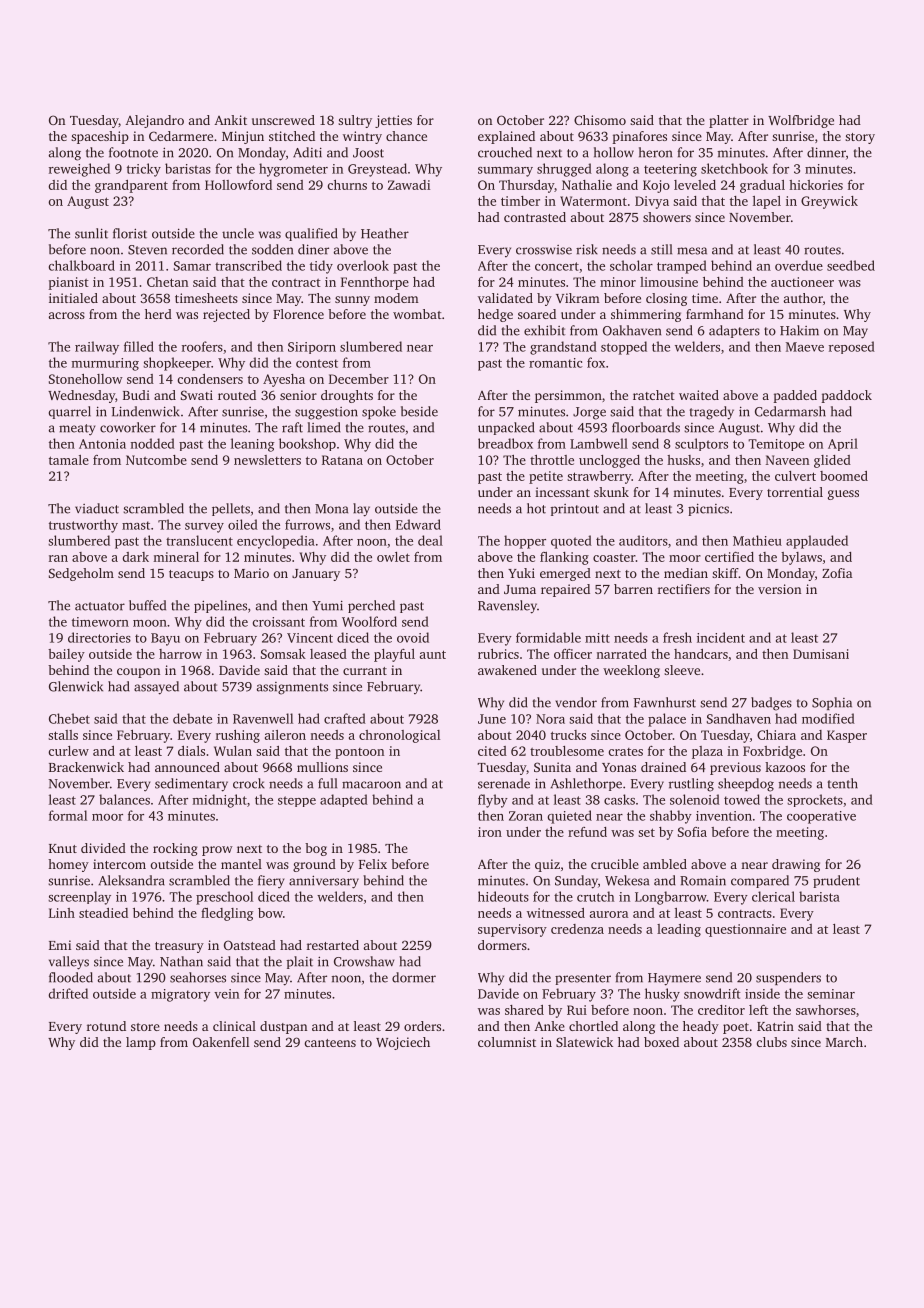 The image size is (924, 1308). What do you see at coordinates (69, 963) in the screenshot?
I see `valleys` at bounding box center [69, 963].
